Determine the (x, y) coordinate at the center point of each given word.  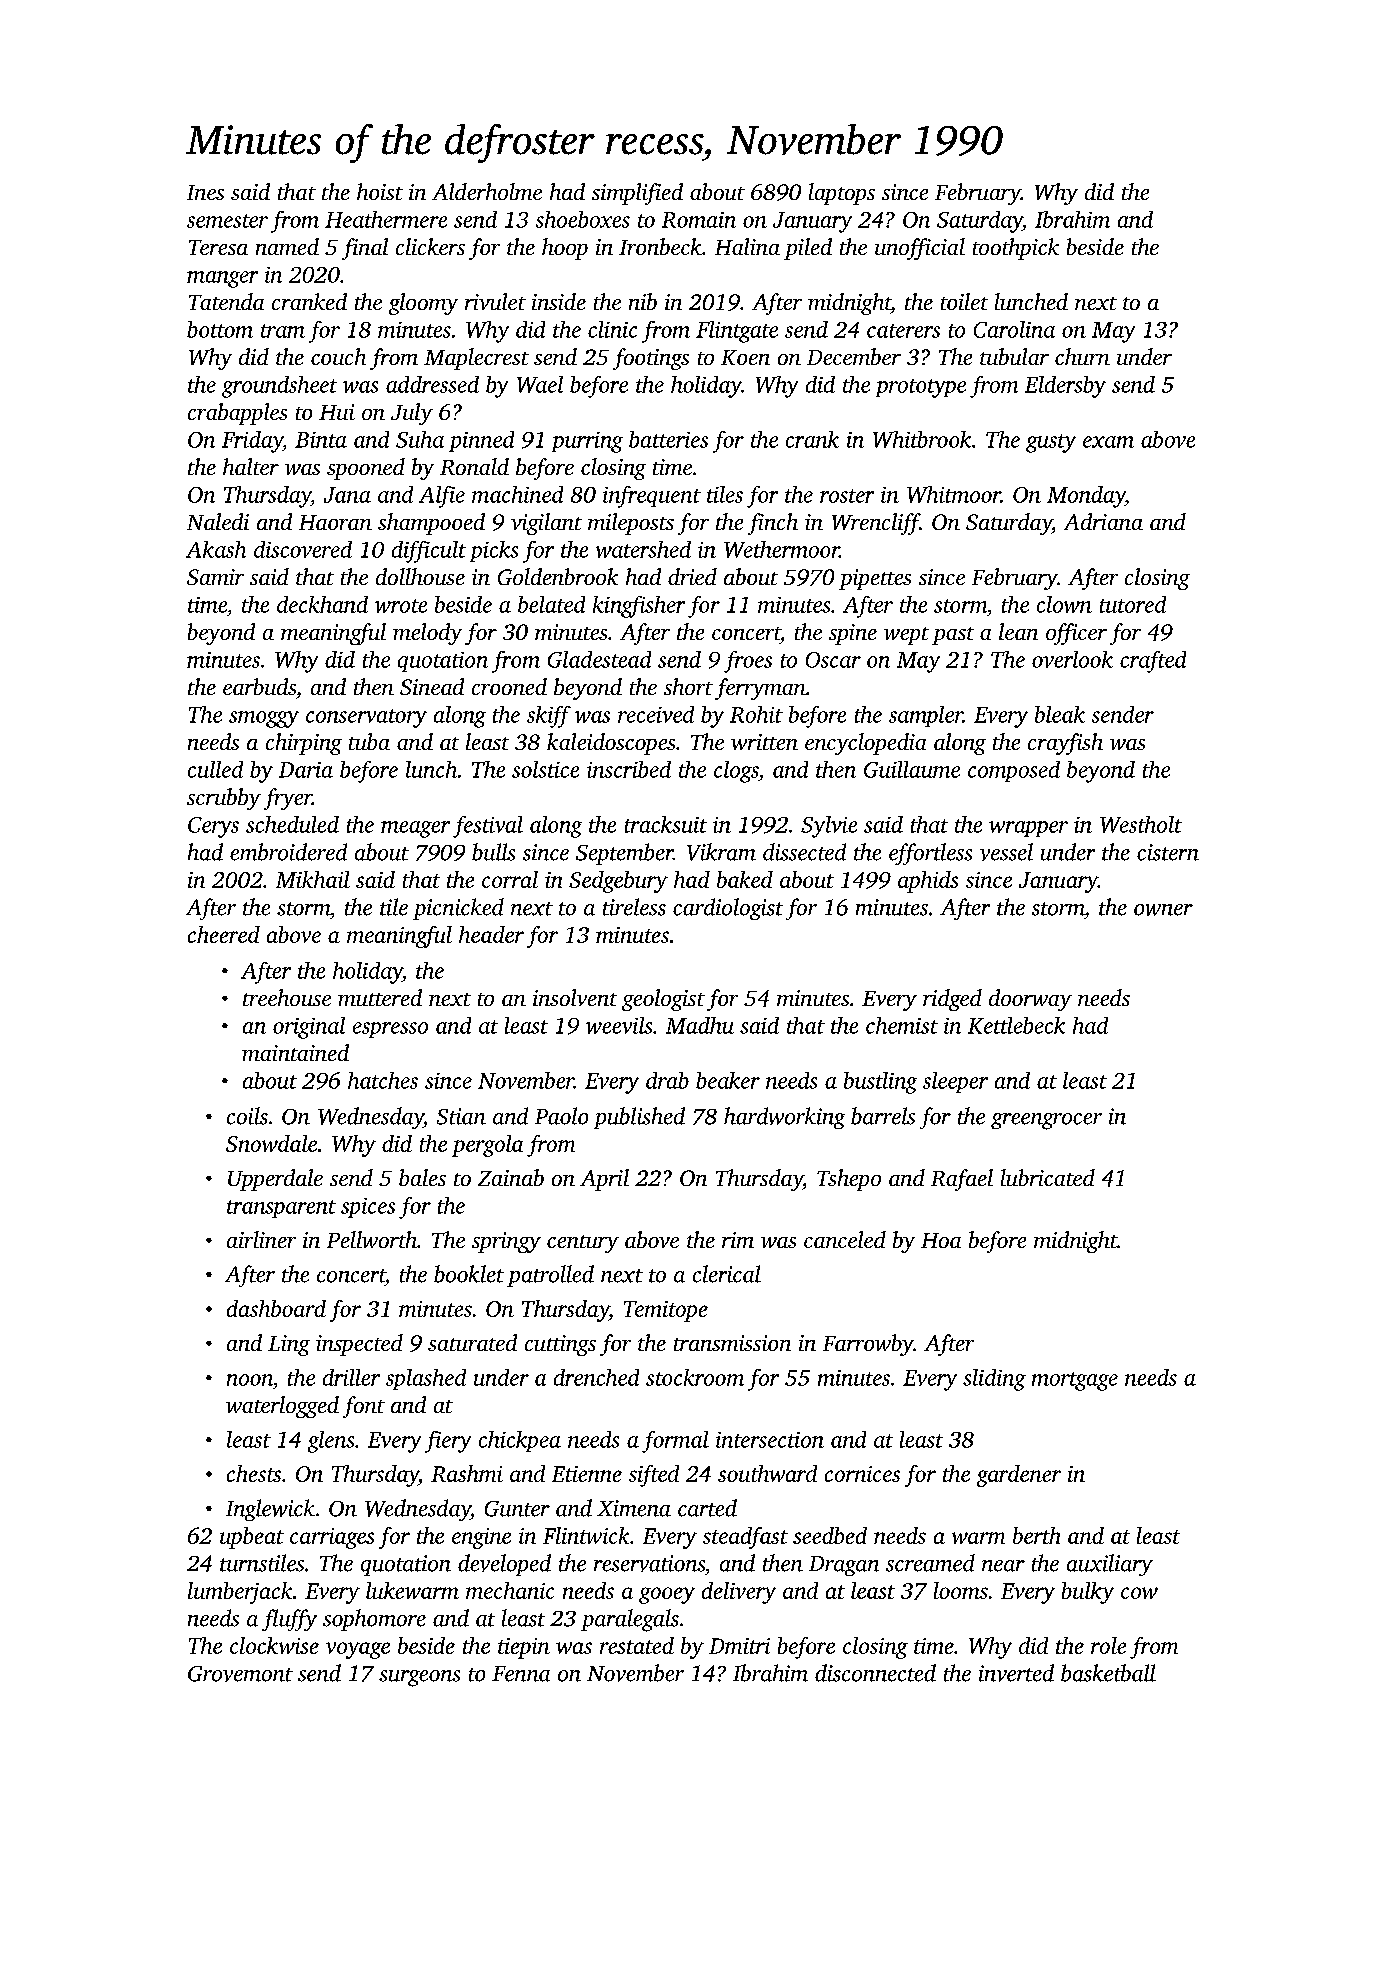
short (688, 686)
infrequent (652, 497)
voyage (358, 1650)
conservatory (366, 718)
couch (338, 356)
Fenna (521, 1674)
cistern (1168, 852)
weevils (619, 1025)
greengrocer (1046, 1121)
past (953, 636)
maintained (295, 1052)
